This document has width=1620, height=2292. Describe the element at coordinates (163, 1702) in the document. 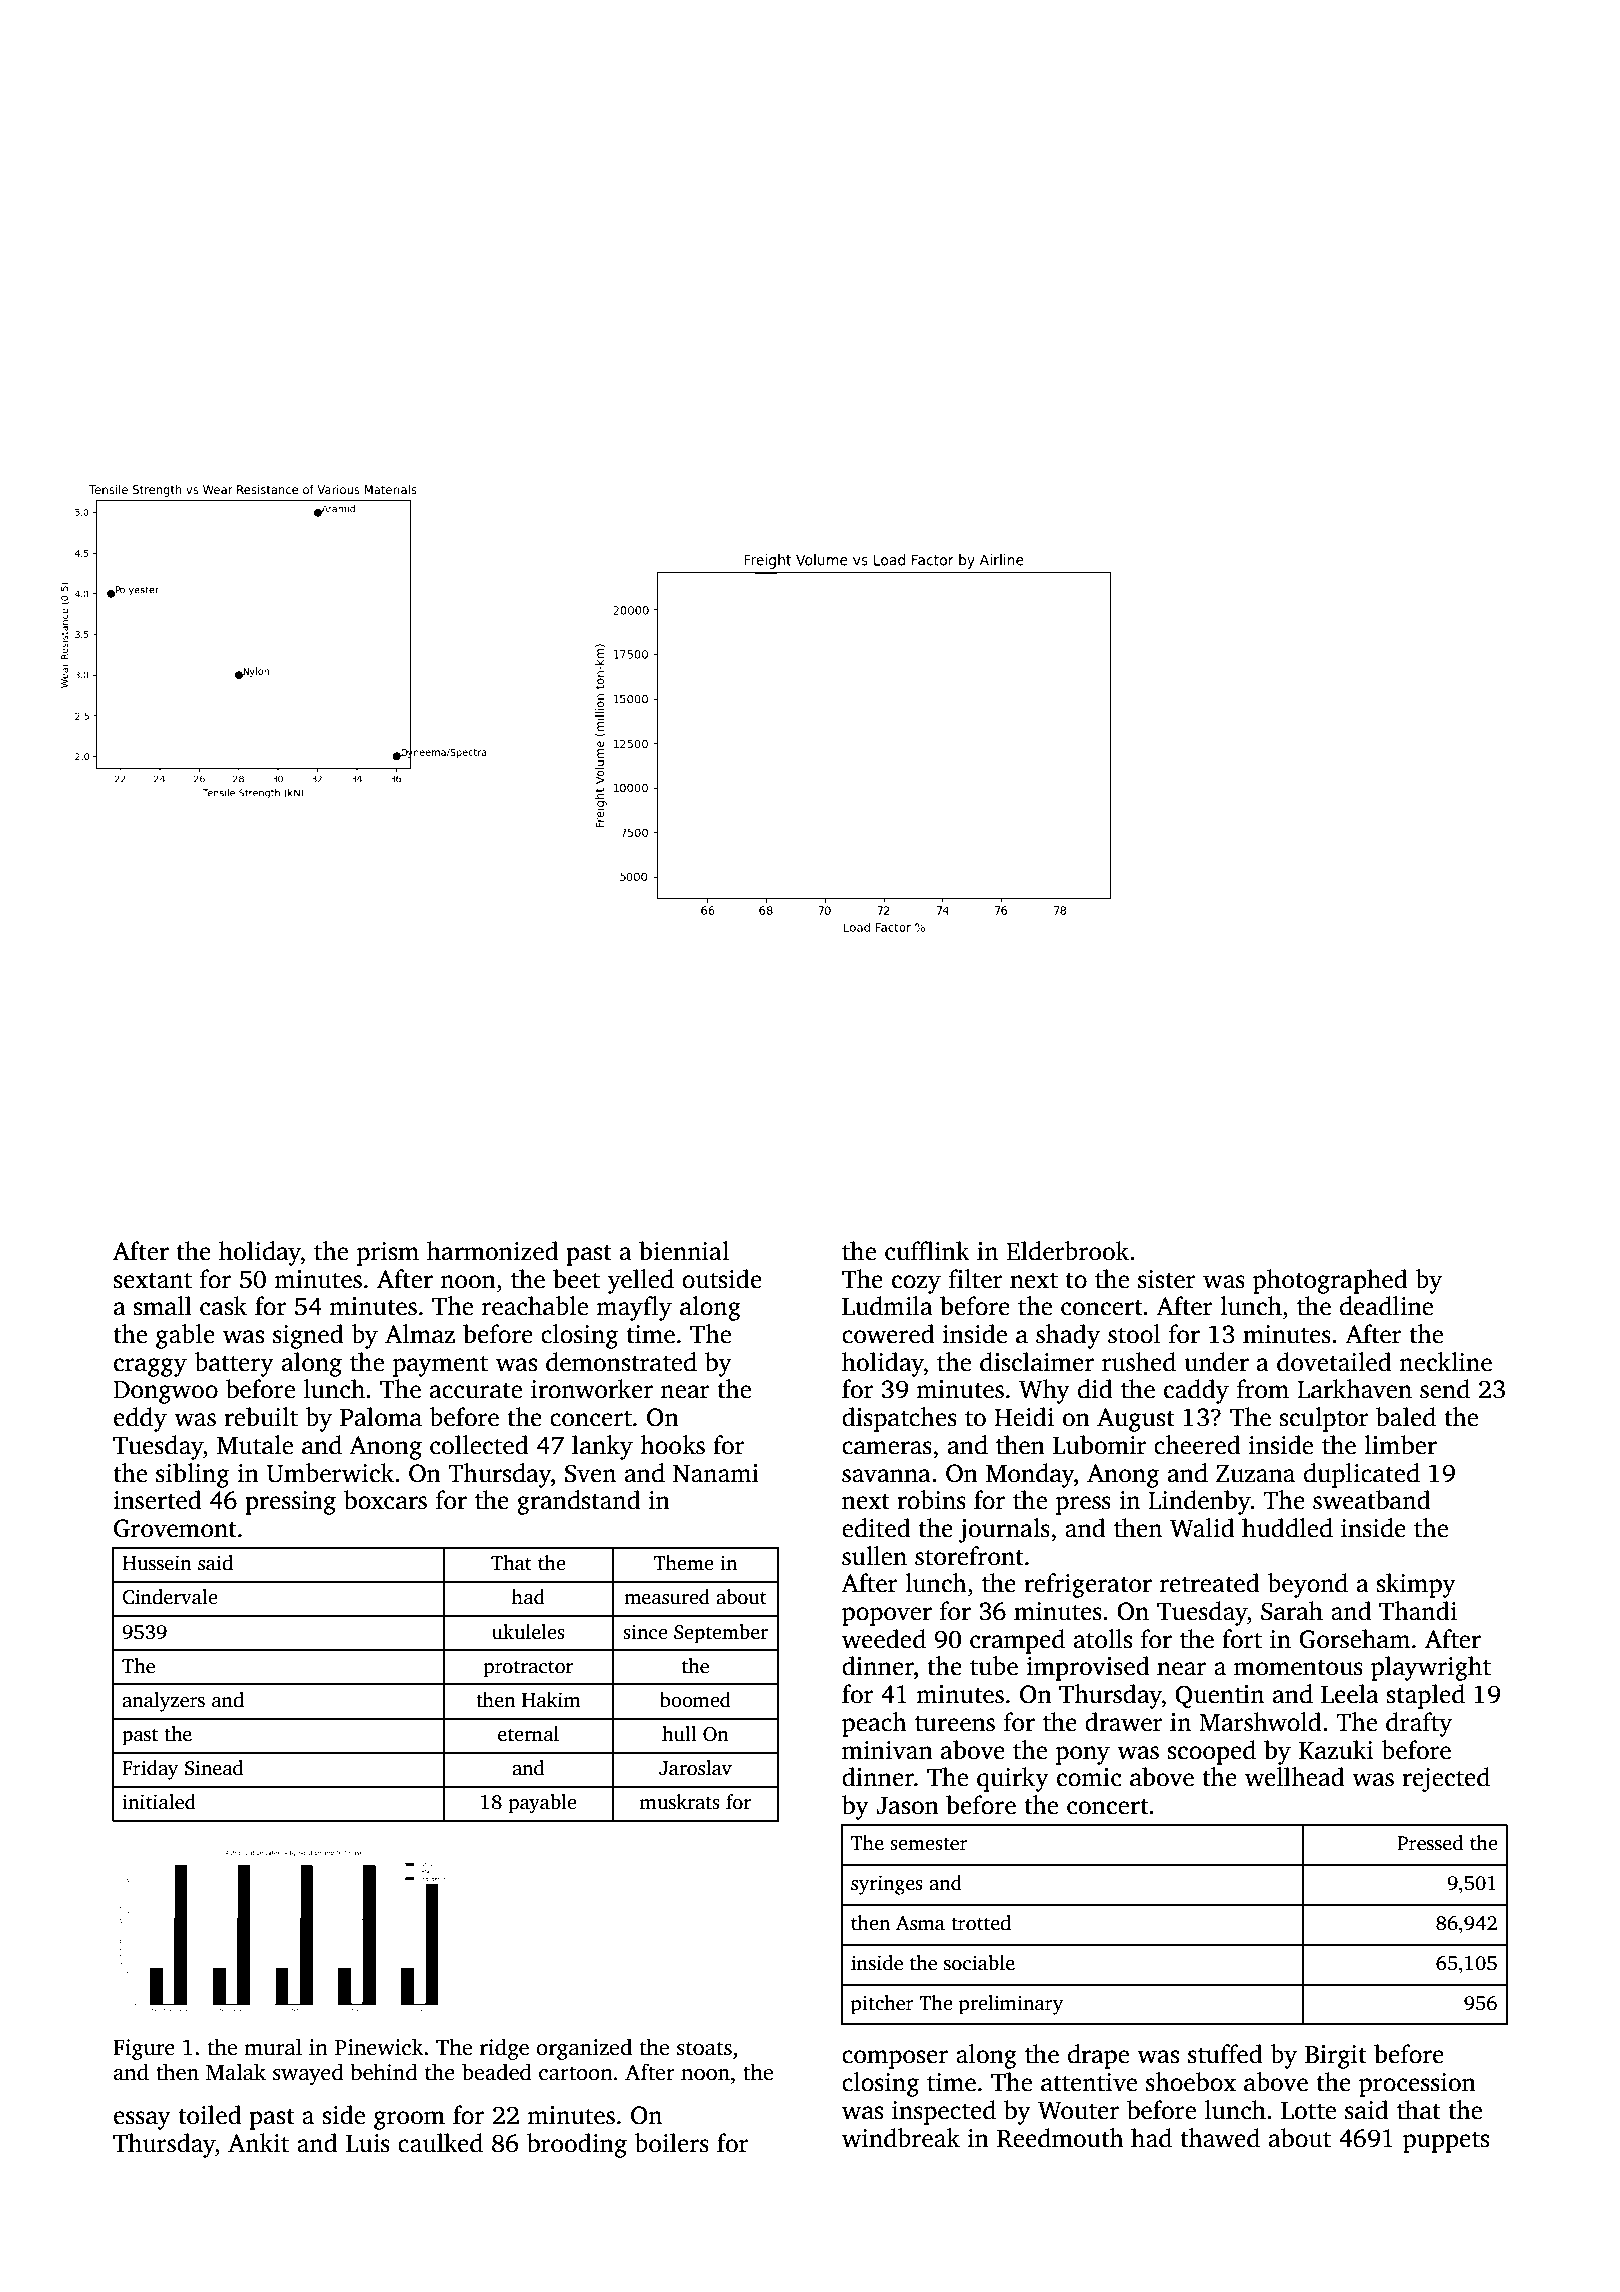

I see `analyzers` at that location.
